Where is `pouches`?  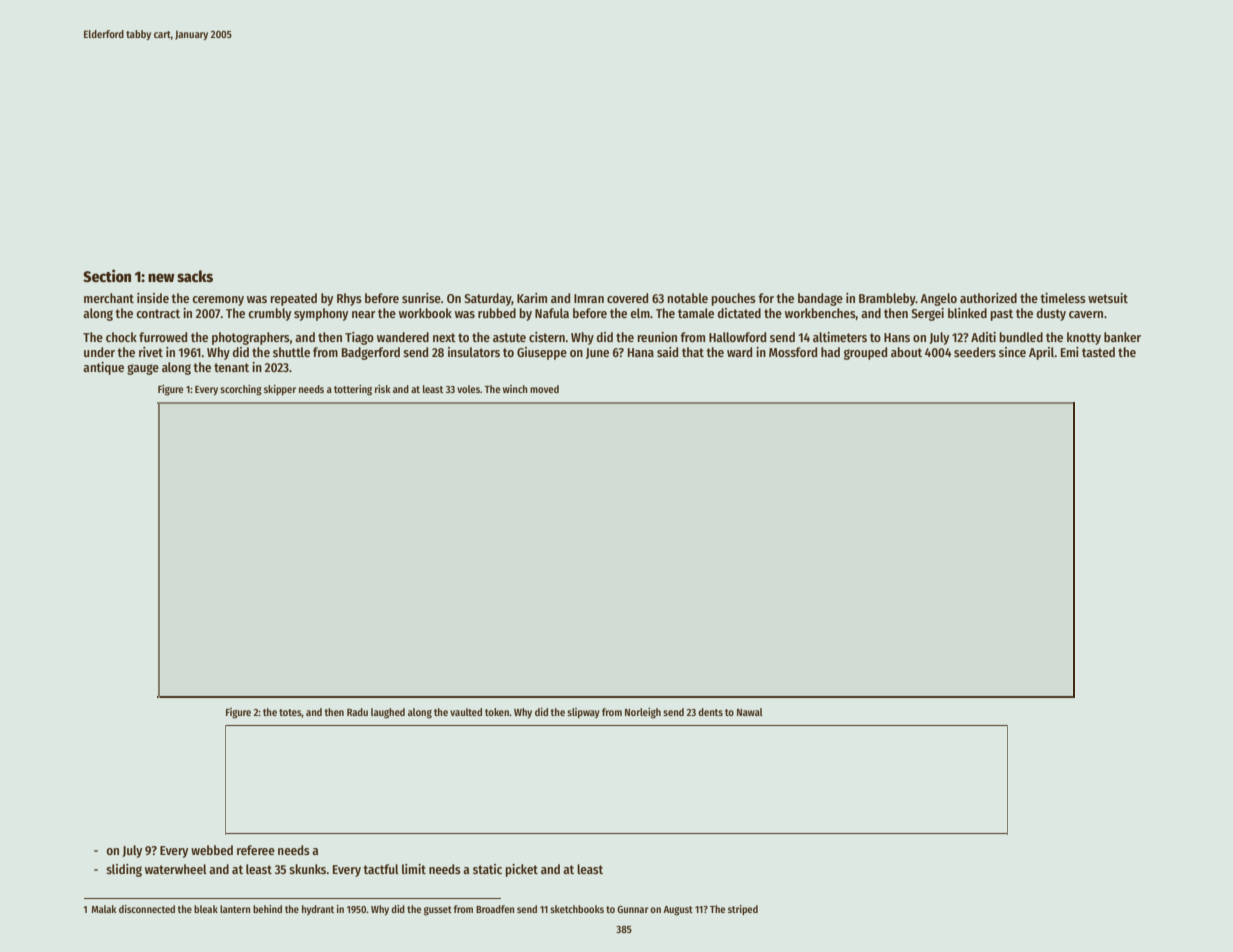 pouches is located at coordinates (733, 299).
